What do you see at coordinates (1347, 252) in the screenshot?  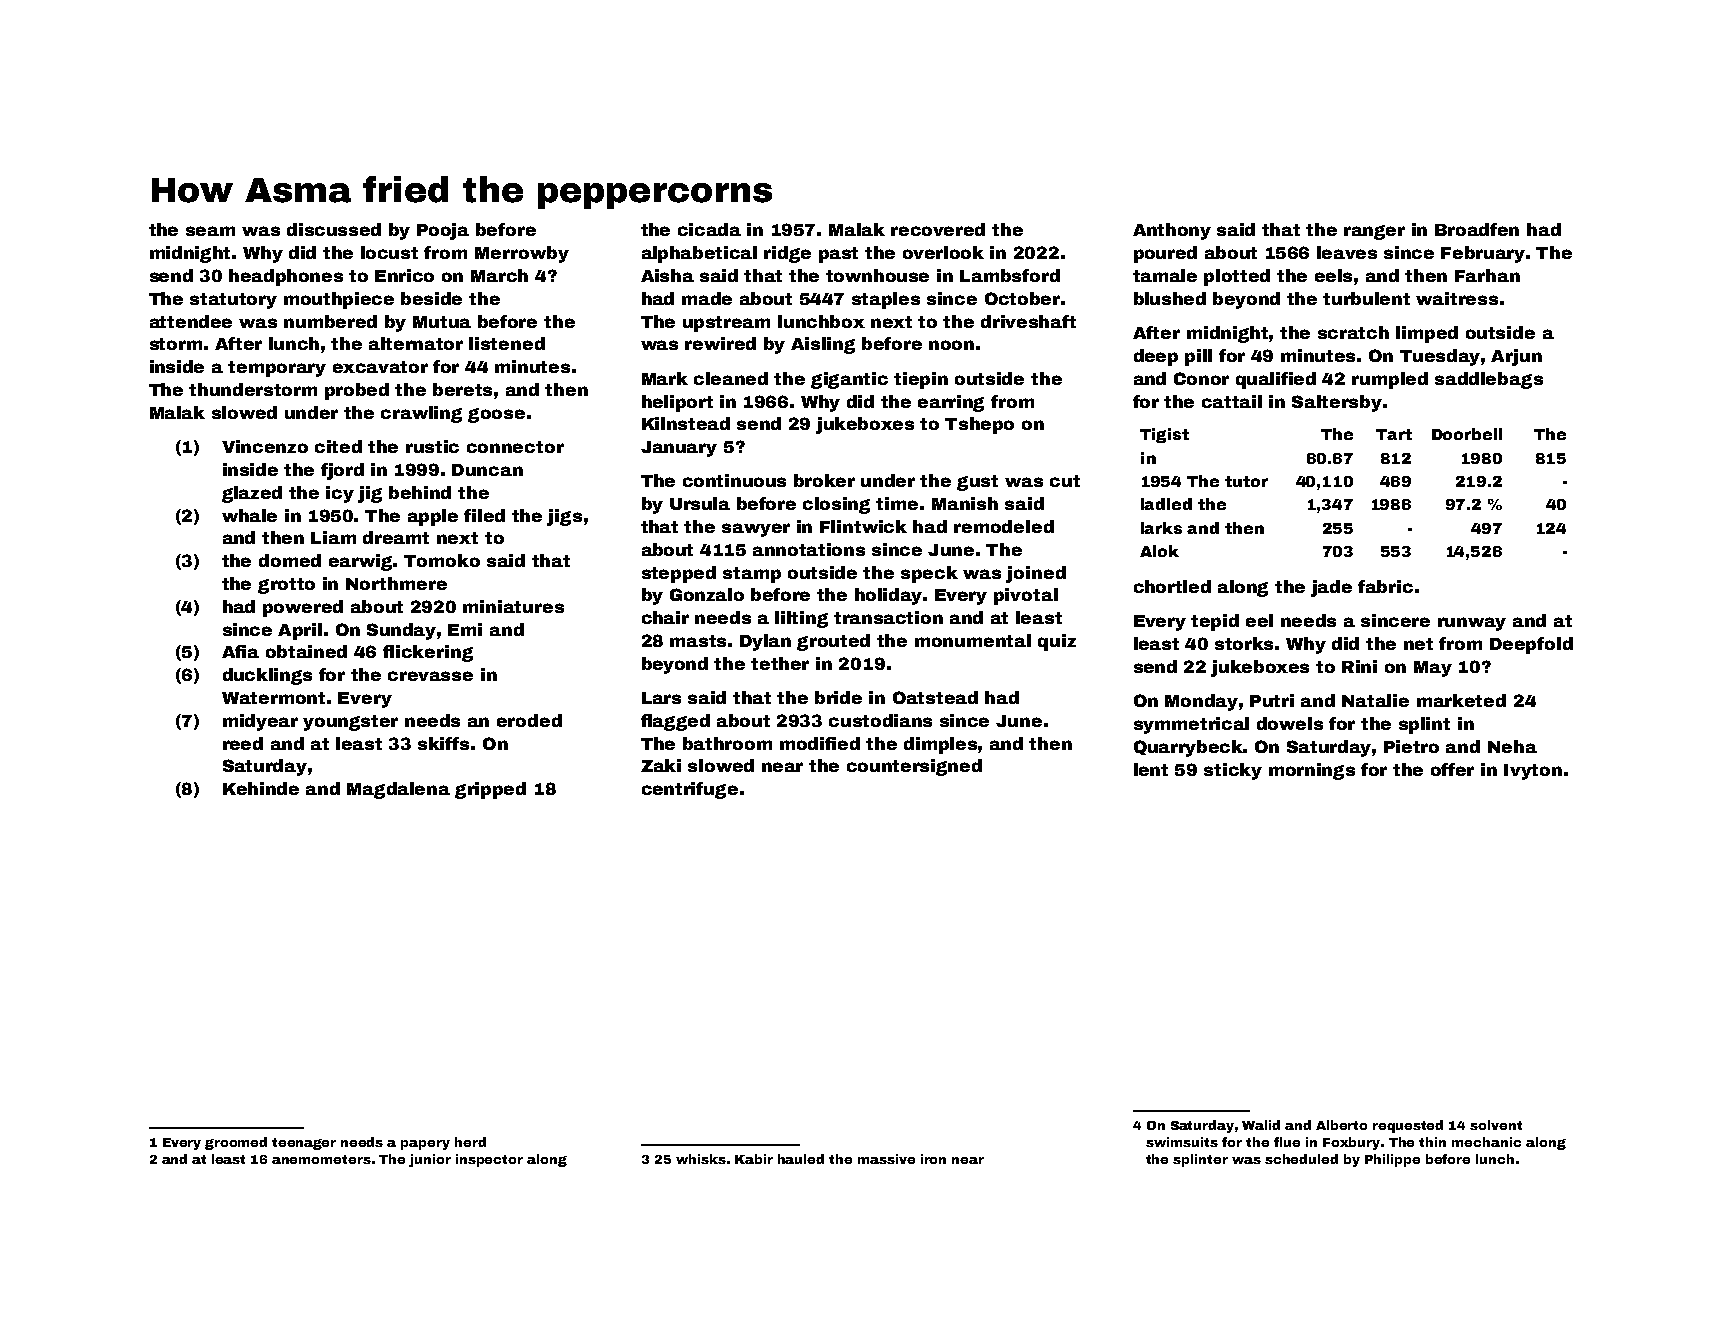 I see `leaves` at bounding box center [1347, 252].
